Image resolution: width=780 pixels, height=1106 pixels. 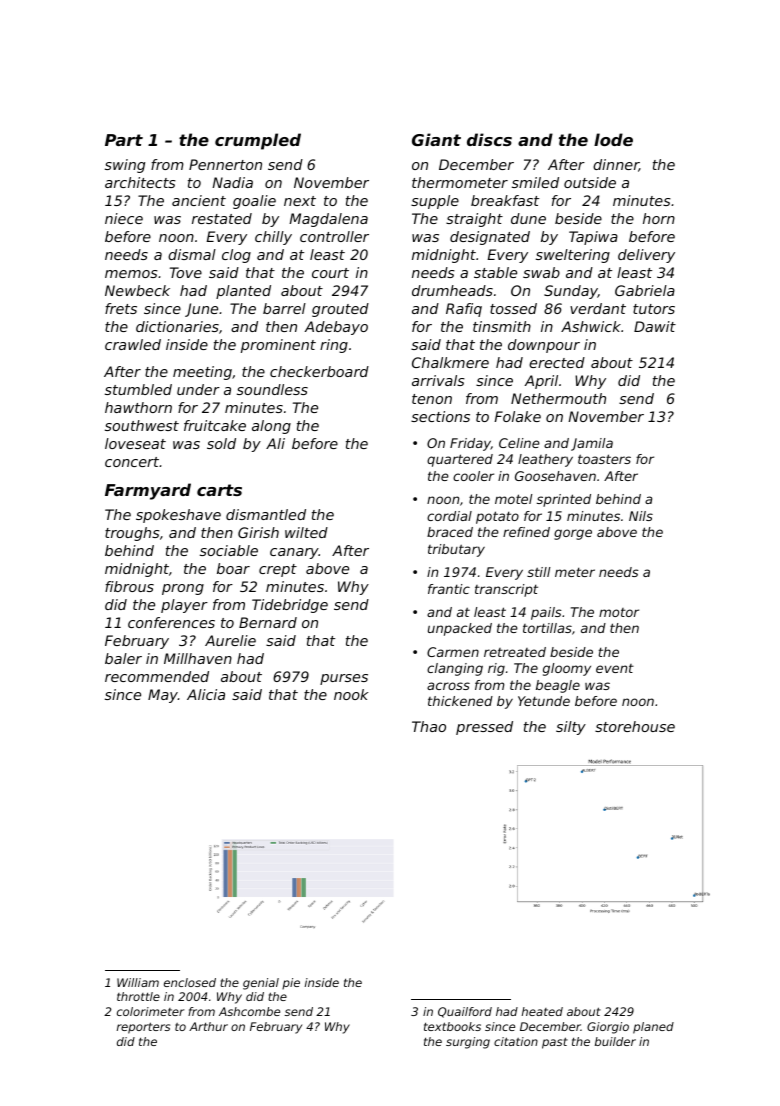 What do you see at coordinates (183, 589) in the screenshot?
I see `prong` at bounding box center [183, 589].
